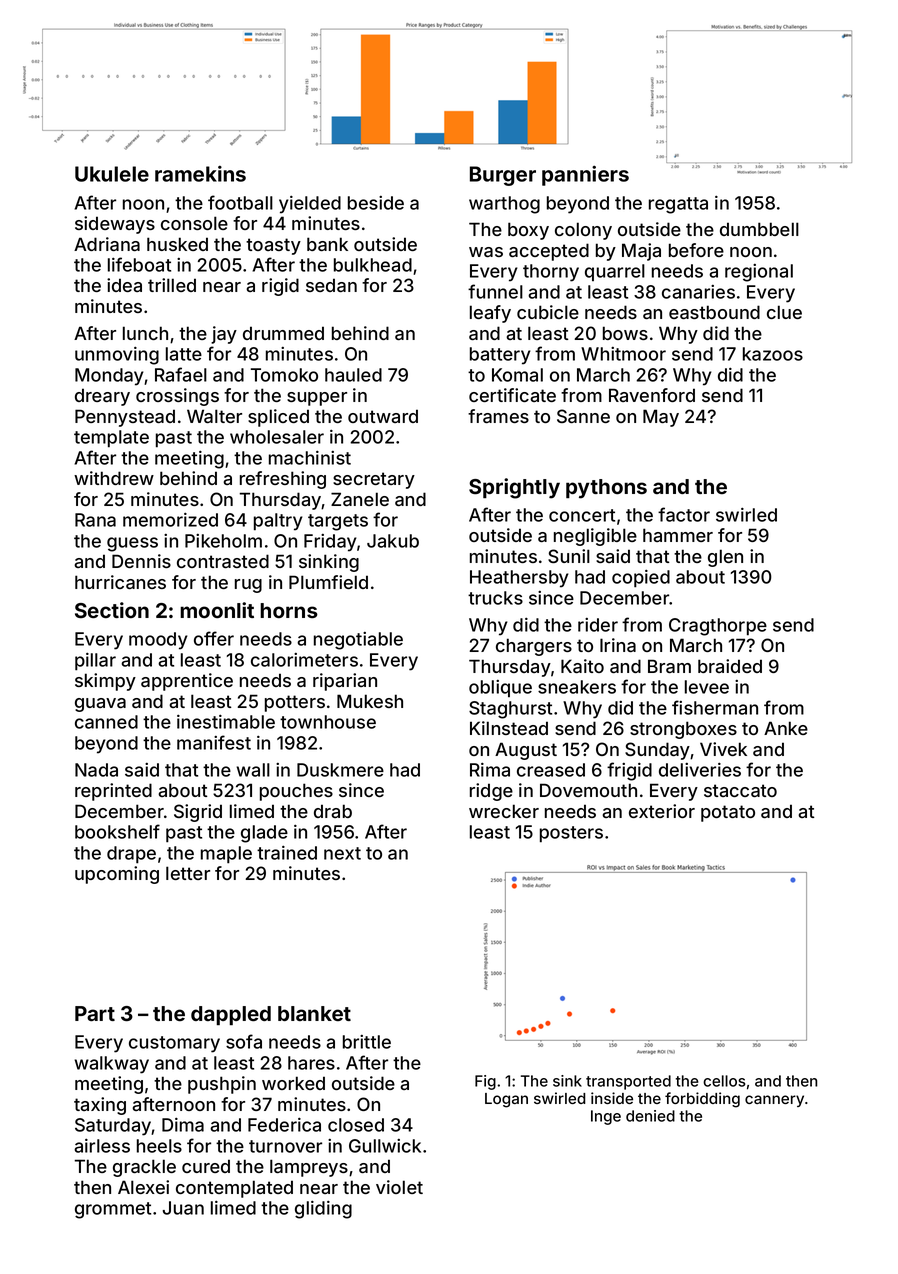  I want to click on potato, so click(728, 813).
